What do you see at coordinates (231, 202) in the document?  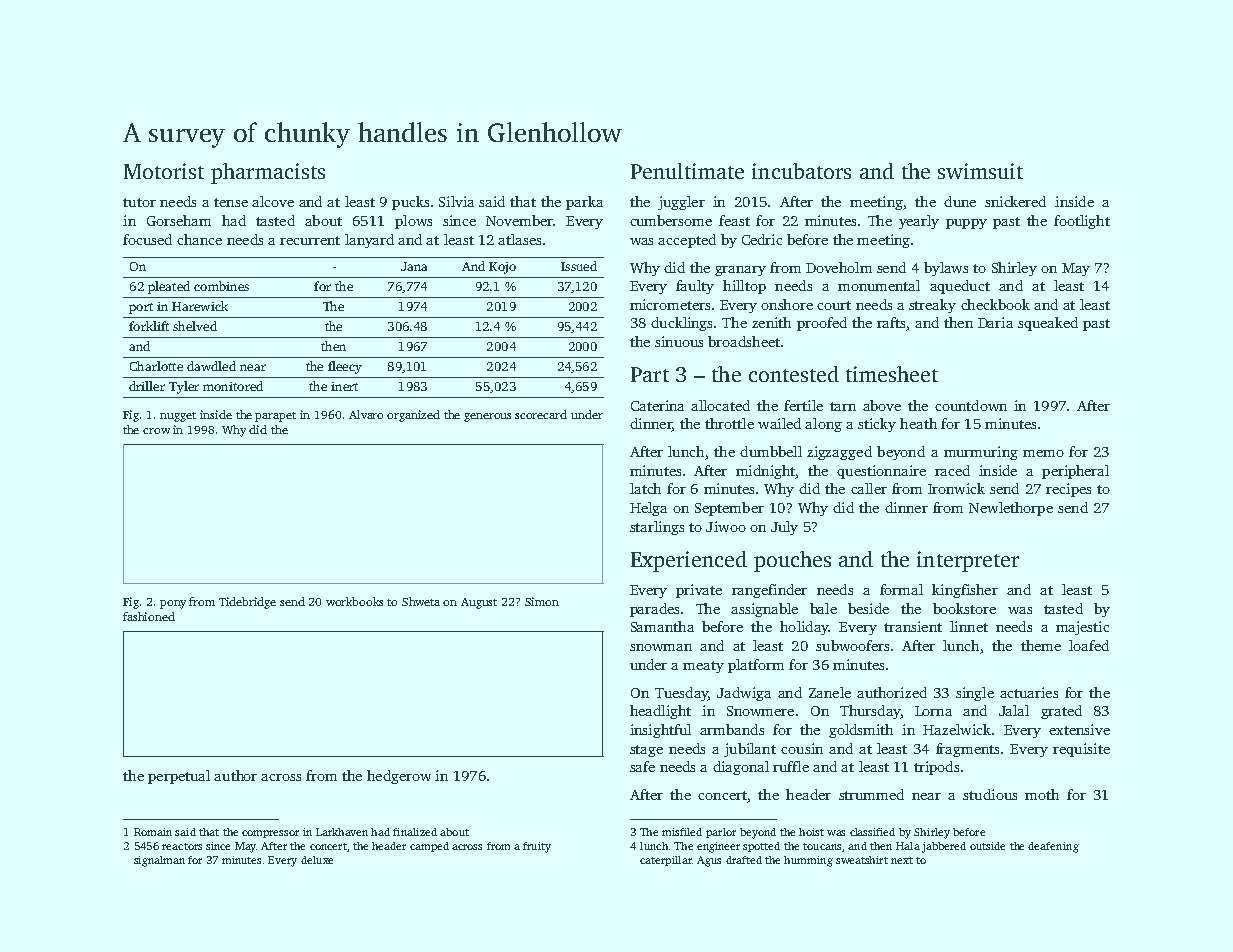 I see `tense` at bounding box center [231, 202].
